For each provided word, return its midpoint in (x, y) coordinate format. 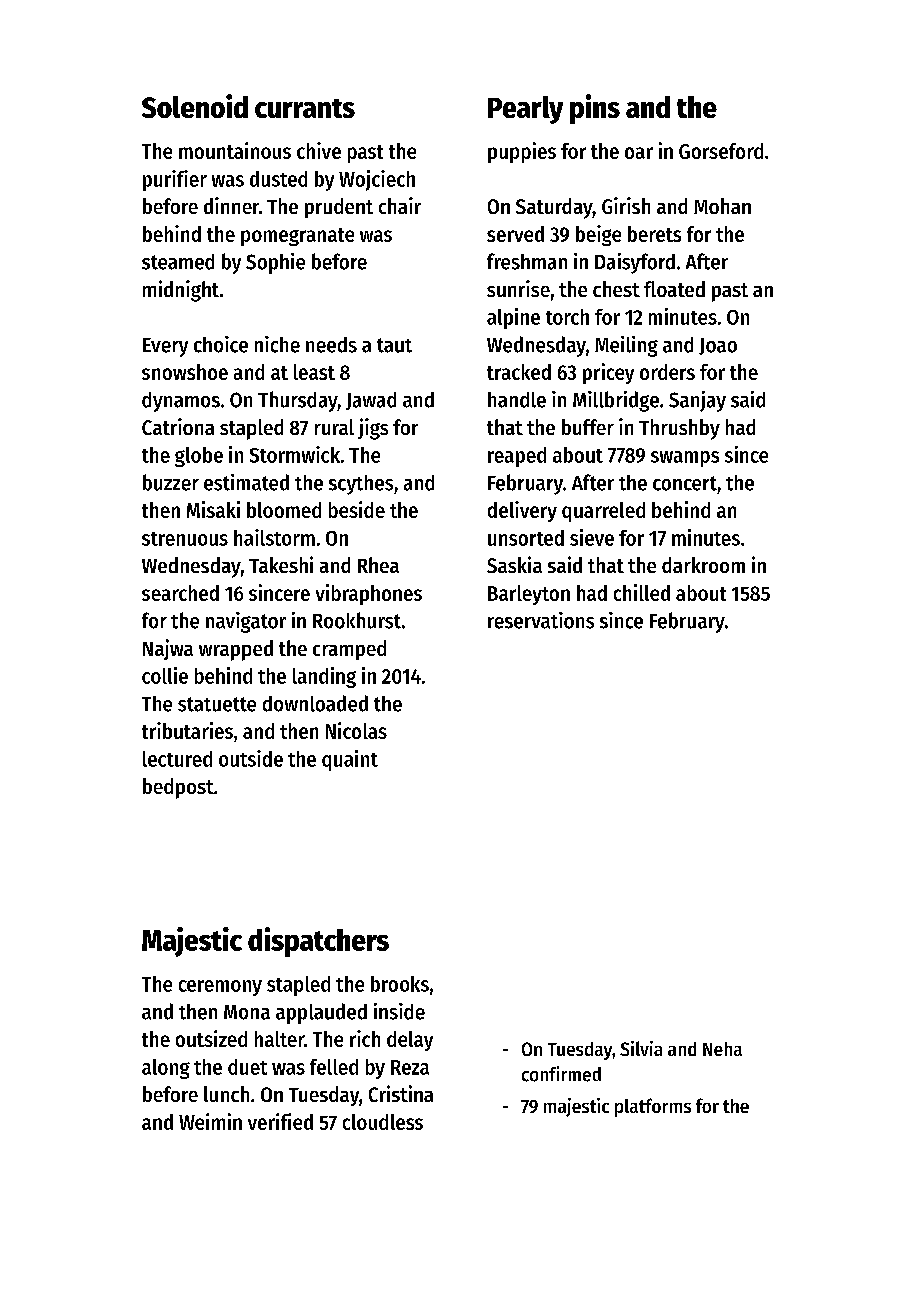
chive (319, 150)
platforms (653, 1107)
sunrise (518, 288)
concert (685, 483)
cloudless (383, 1122)
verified (280, 1121)
